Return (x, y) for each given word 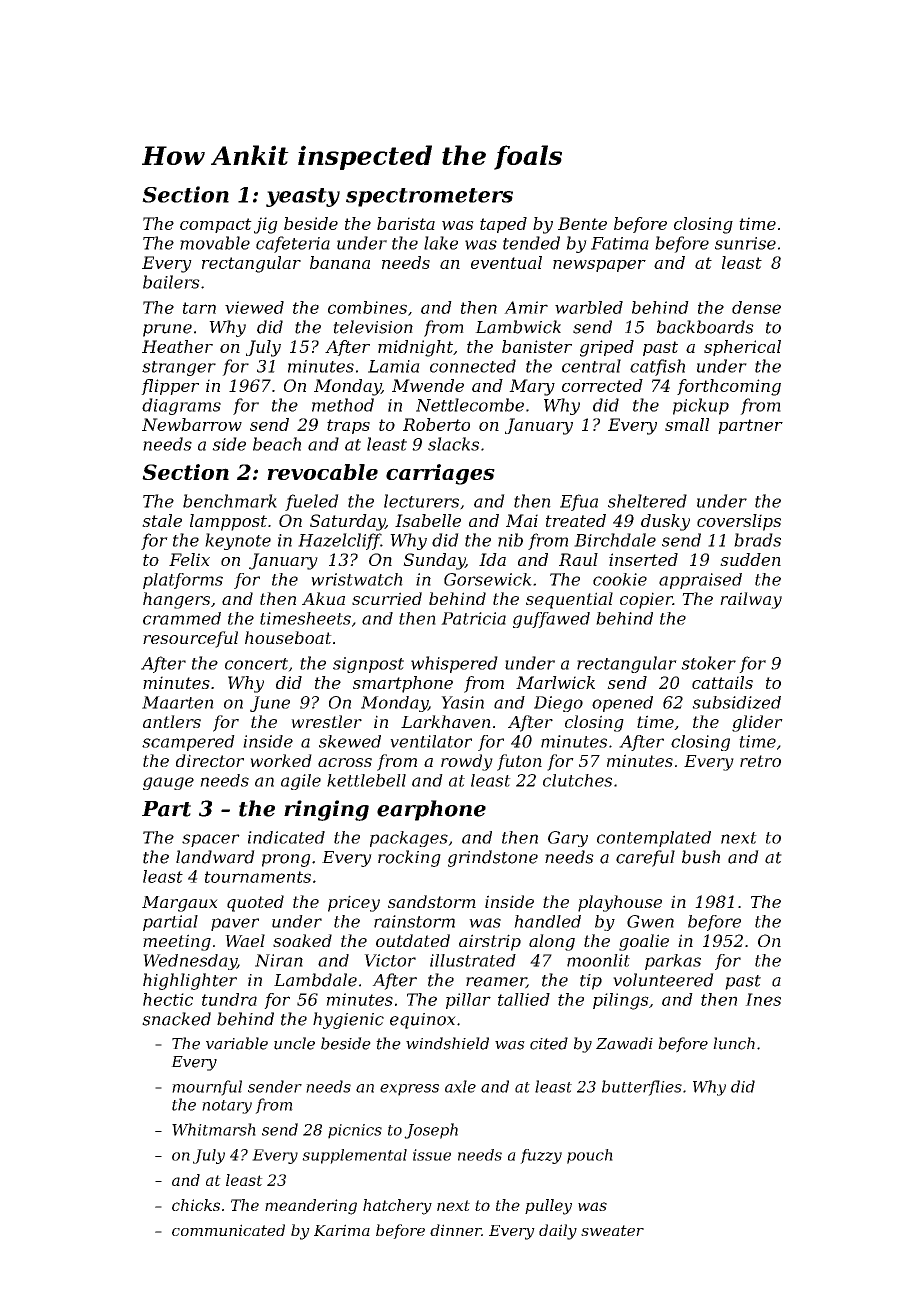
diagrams (181, 406)
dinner (455, 1230)
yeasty (303, 197)
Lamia (394, 366)
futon (519, 762)
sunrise (745, 243)
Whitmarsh (214, 1129)
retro (760, 761)
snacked (176, 1019)
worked (281, 760)
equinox (423, 1021)
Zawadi (624, 1043)
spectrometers (429, 197)
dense (756, 307)
